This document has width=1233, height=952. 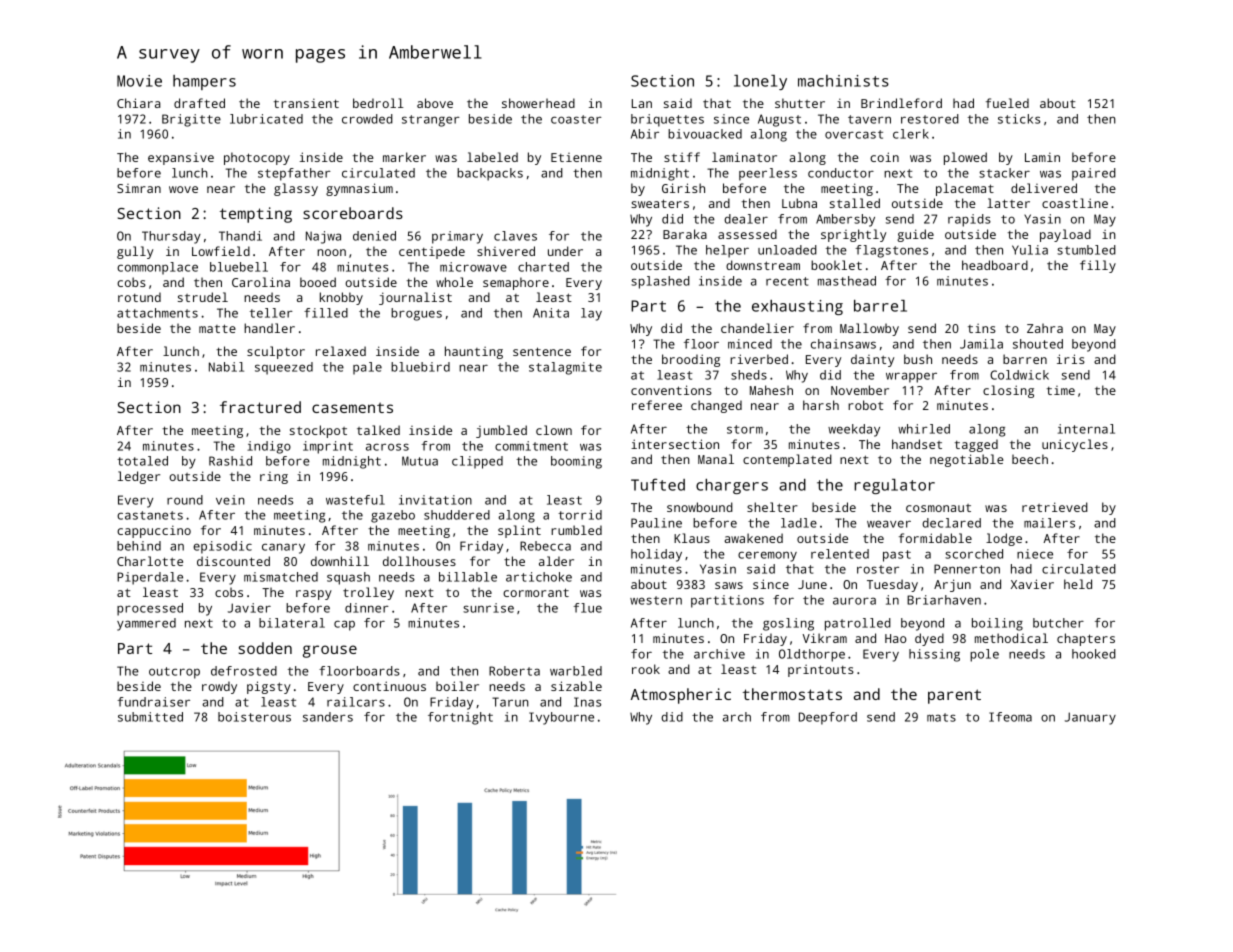 What do you see at coordinates (576, 157) in the document?
I see `Etienne` at bounding box center [576, 157].
